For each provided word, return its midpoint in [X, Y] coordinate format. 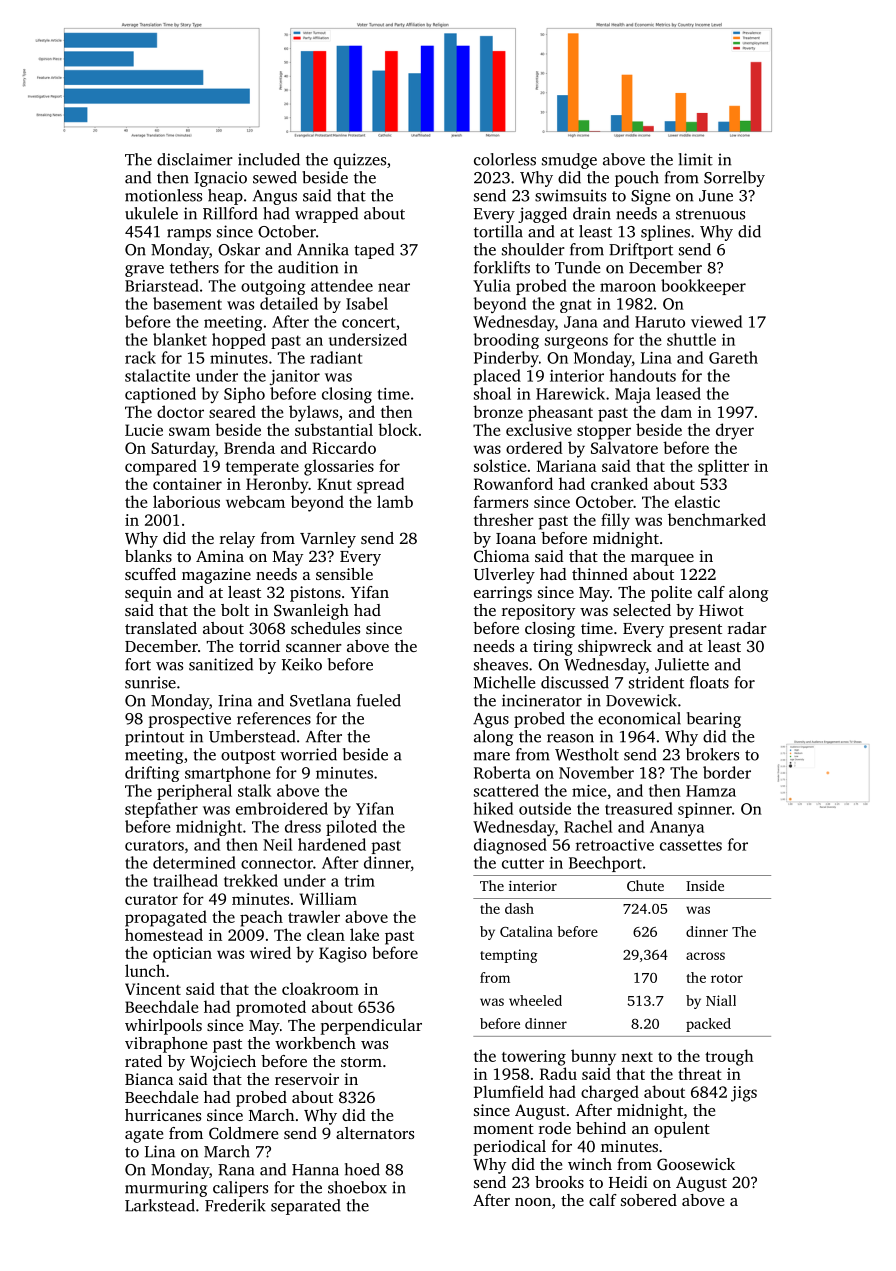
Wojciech [223, 1063]
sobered [649, 1200]
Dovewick [641, 700]
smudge [569, 161]
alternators [375, 1133]
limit [696, 159]
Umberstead [252, 736]
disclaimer [195, 159]
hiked [493, 808]
